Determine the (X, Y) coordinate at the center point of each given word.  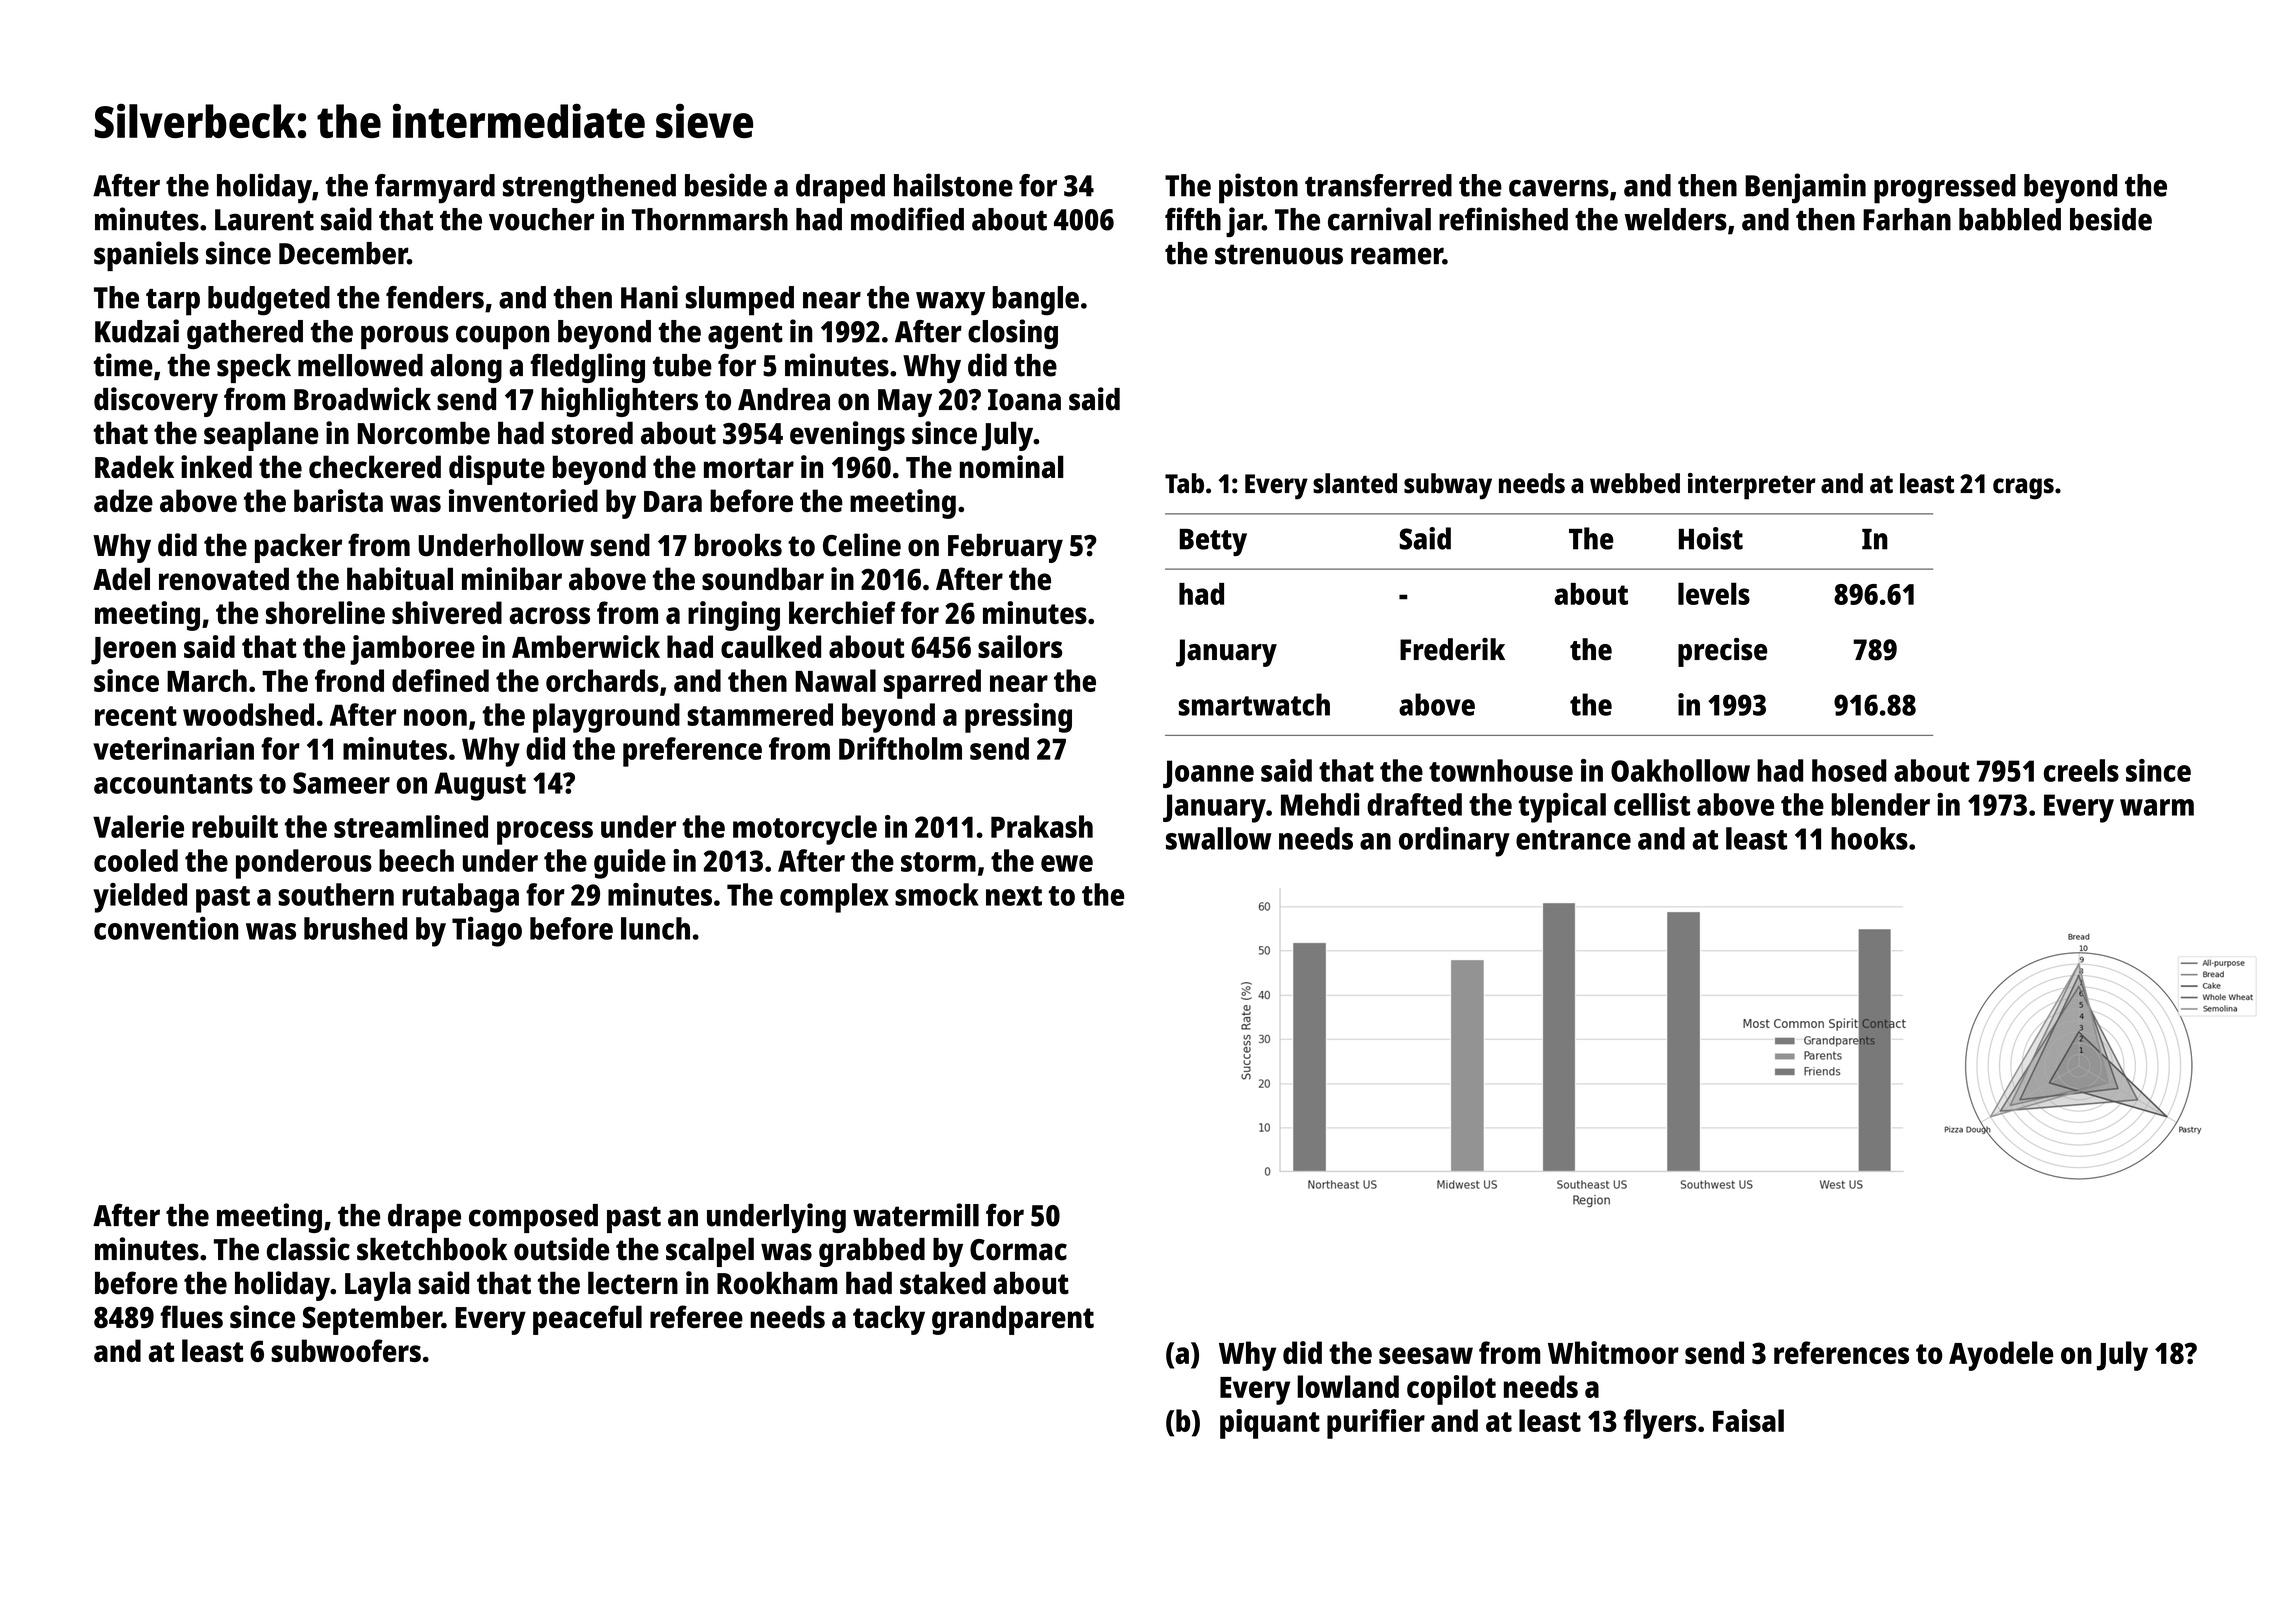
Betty (1213, 542)
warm (2157, 807)
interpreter (1752, 486)
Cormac (1018, 1250)
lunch (655, 928)
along (466, 368)
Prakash (1042, 826)
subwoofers (346, 1350)
